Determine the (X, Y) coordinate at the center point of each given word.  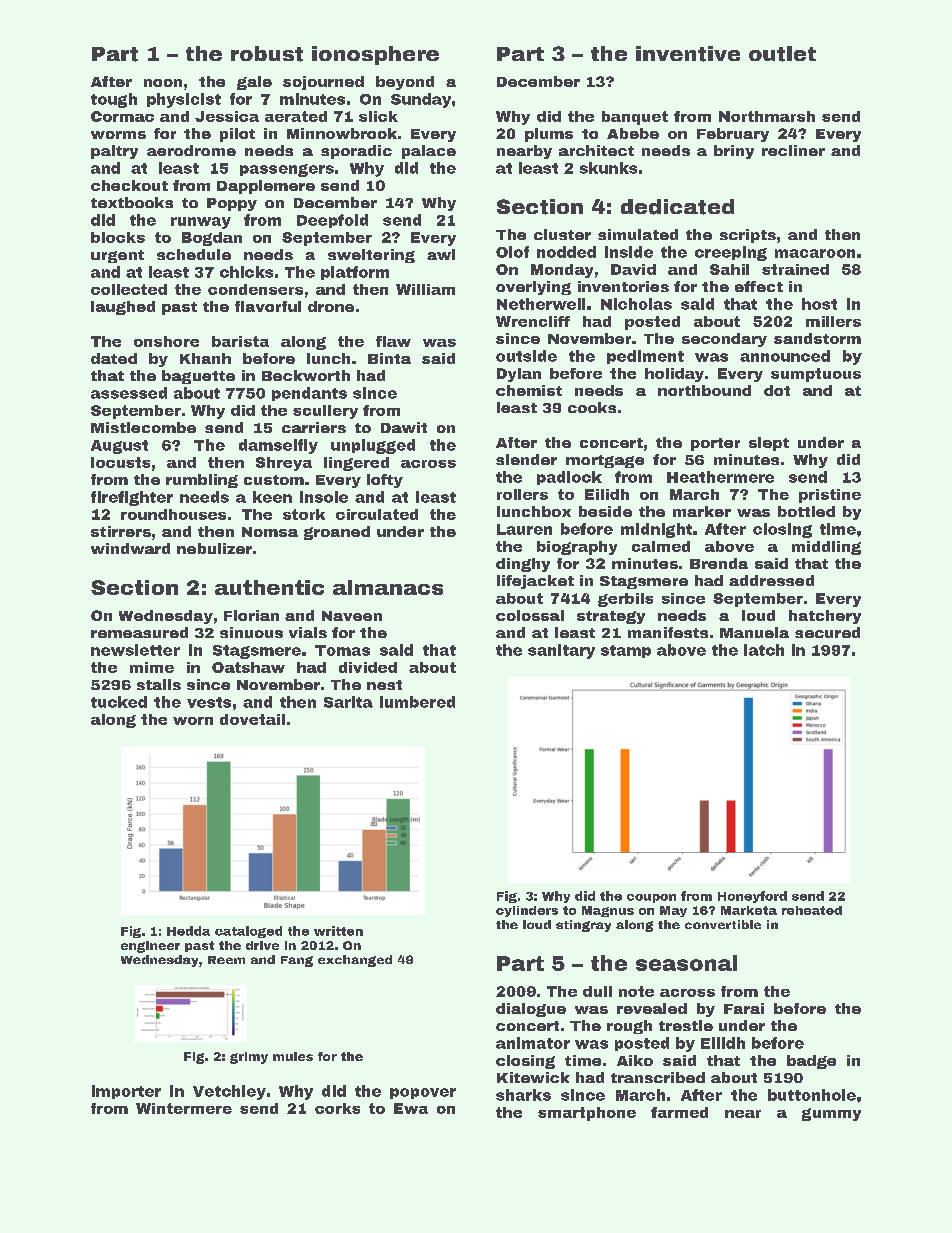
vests (209, 702)
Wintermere (184, 1108)
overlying (533, 288)
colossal (530, 615)
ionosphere (375, 55)
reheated (812, 910)
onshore (166, 341)
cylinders (527, 911)
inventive (688, 54)
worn (193, 721)
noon (163, 83)
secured (827, 632)
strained (795, 269)
